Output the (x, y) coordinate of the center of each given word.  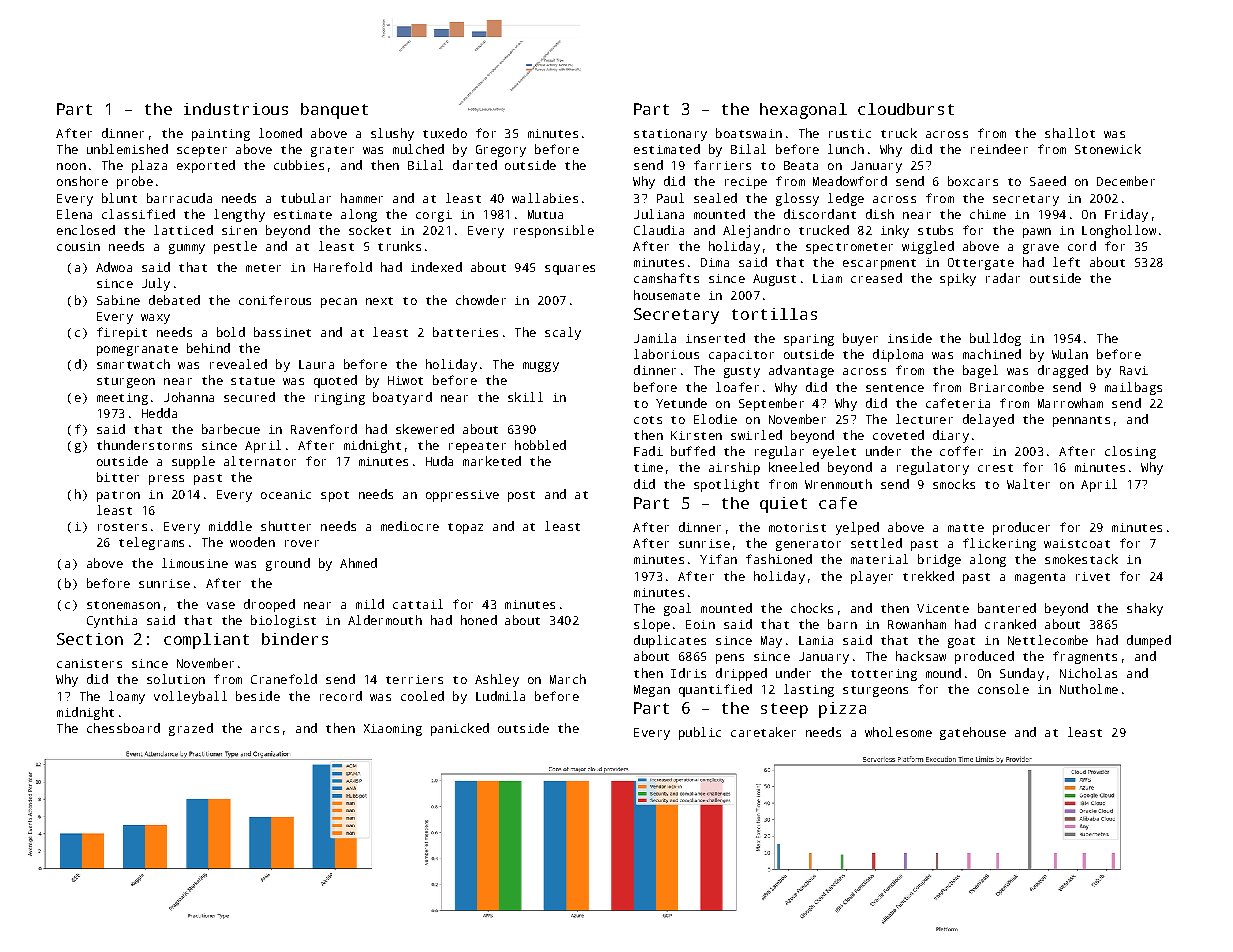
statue (253, 381)
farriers (722, 165)
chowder (481, 300)
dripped (741, 674)
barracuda (179, 198)
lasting (809, 690)
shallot (1070, 133)
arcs (265, 729)
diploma (898, 355)
